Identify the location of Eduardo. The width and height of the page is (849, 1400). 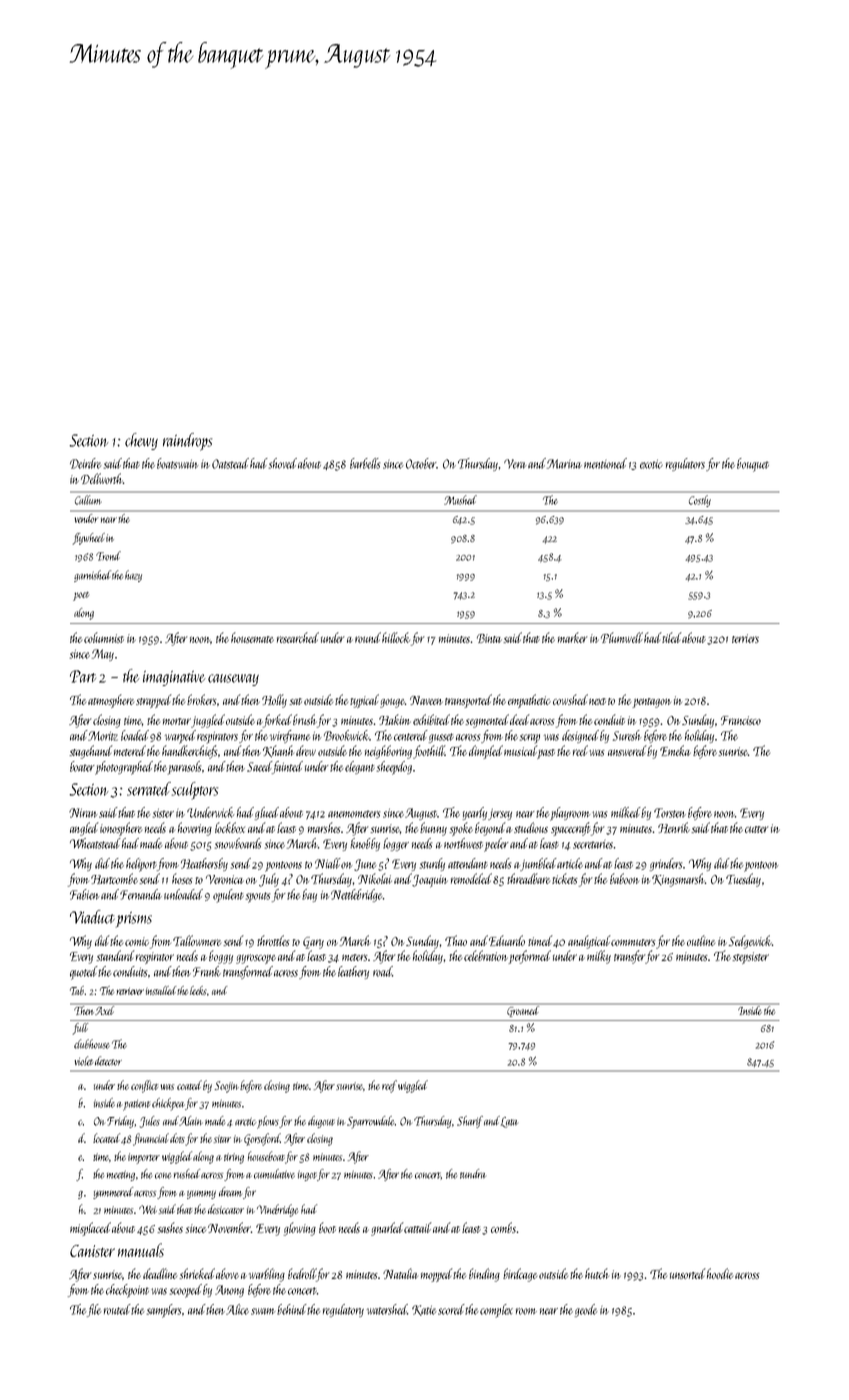
(507, 940).
